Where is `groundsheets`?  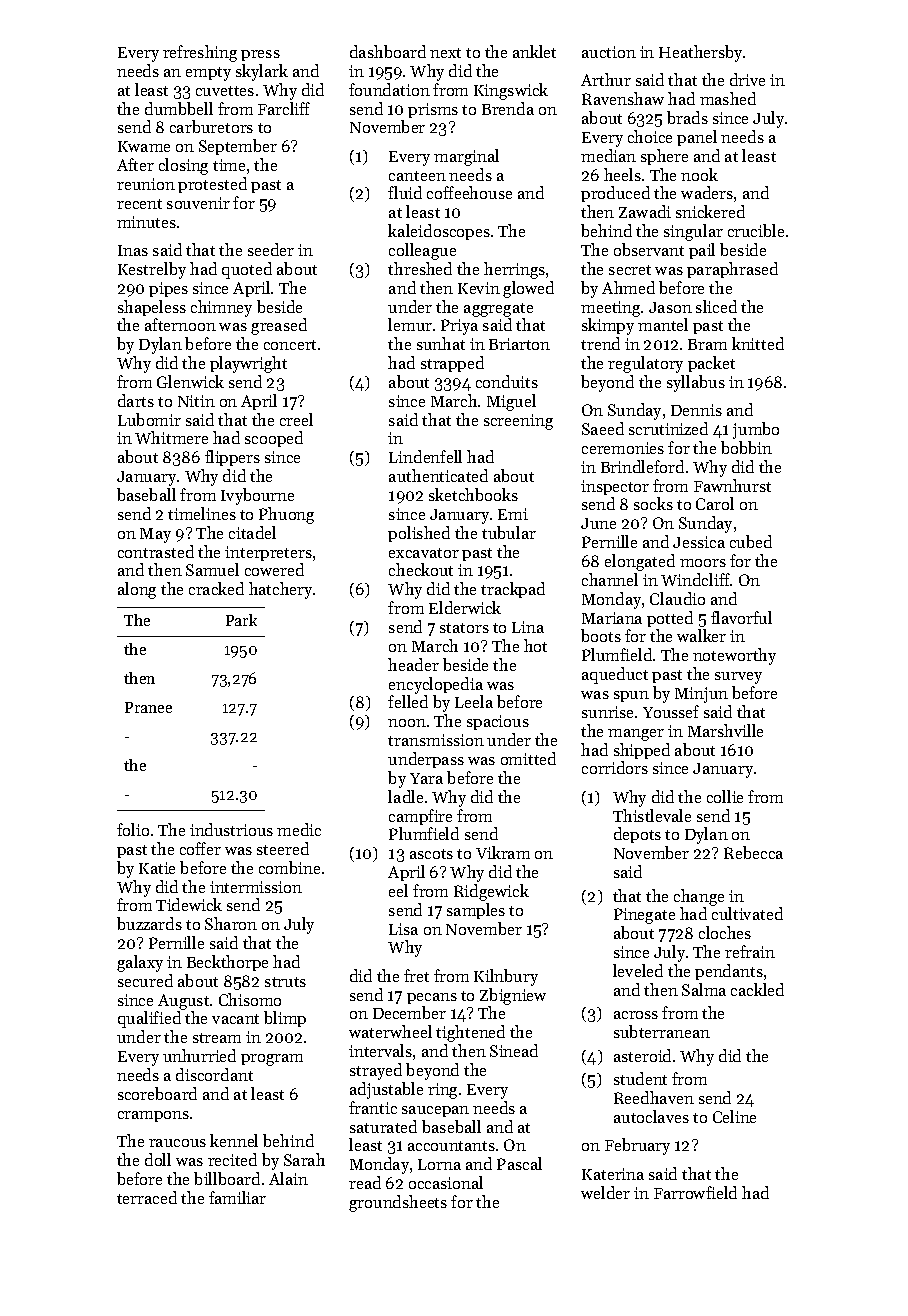 groundsheets is located at coordinates (398, 1203).
